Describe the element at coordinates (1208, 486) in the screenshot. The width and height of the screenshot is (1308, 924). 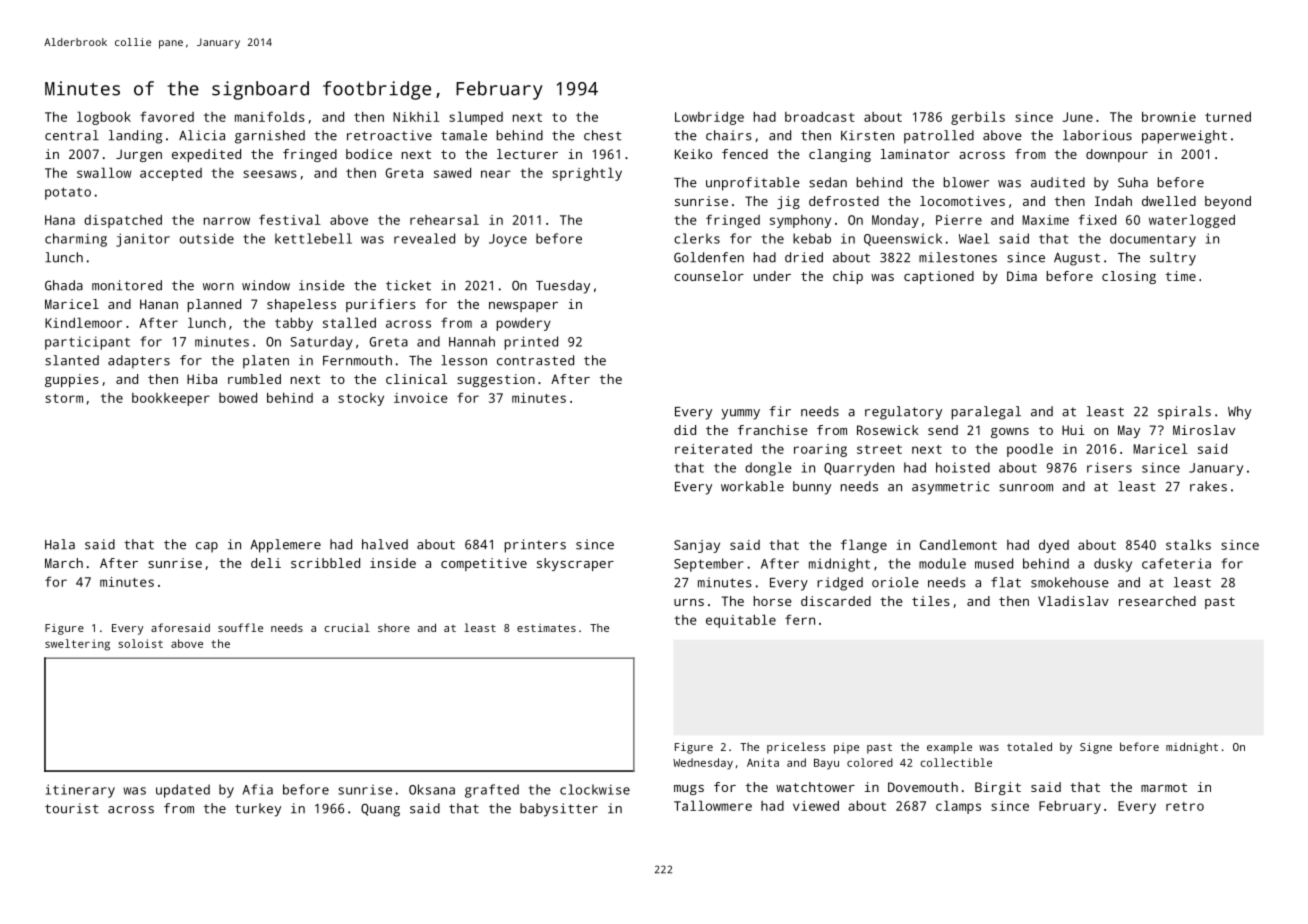
I see `rakes` at that location.
